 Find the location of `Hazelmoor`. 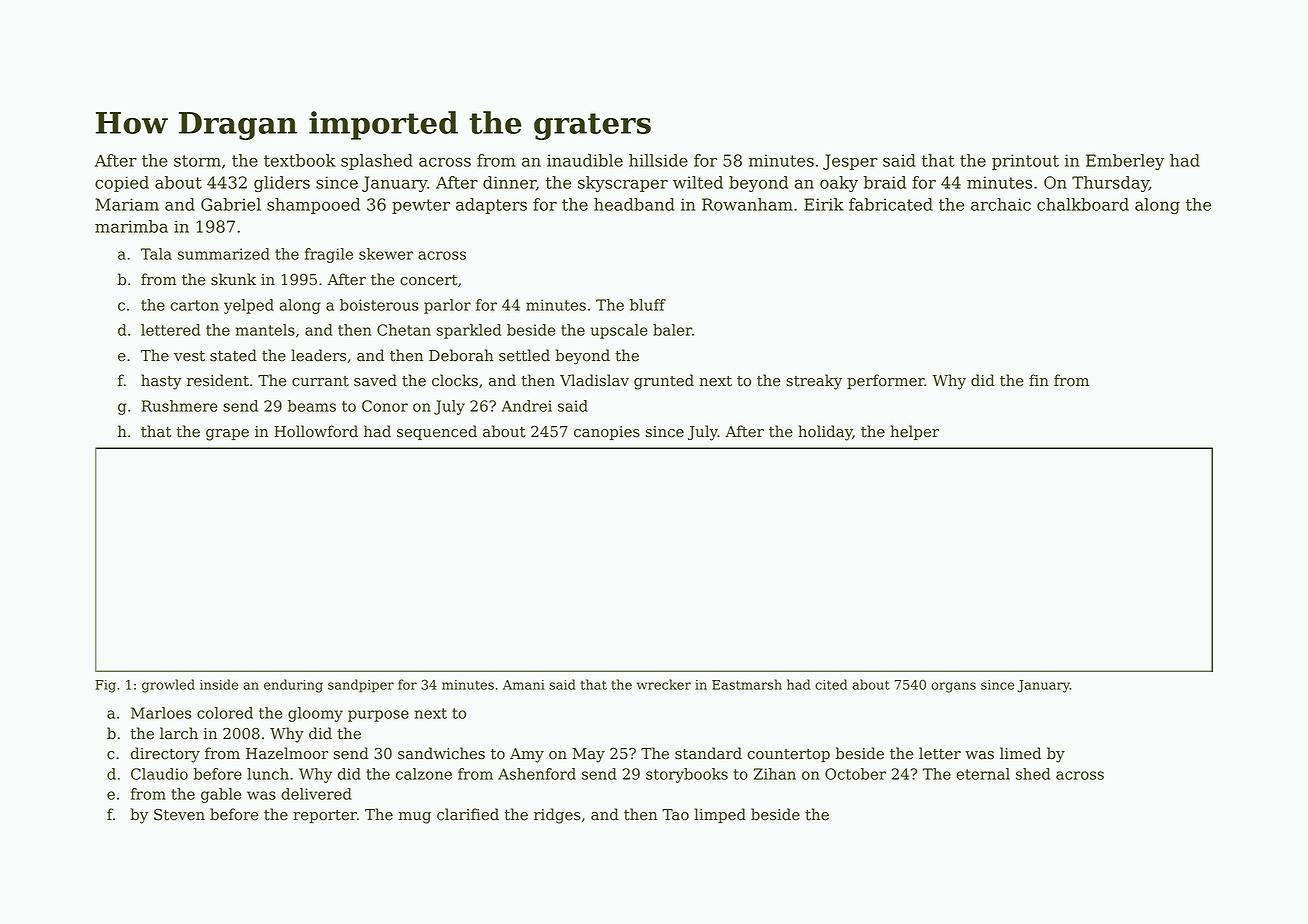

Hazelmoor is located at coordinates (287, 753).
